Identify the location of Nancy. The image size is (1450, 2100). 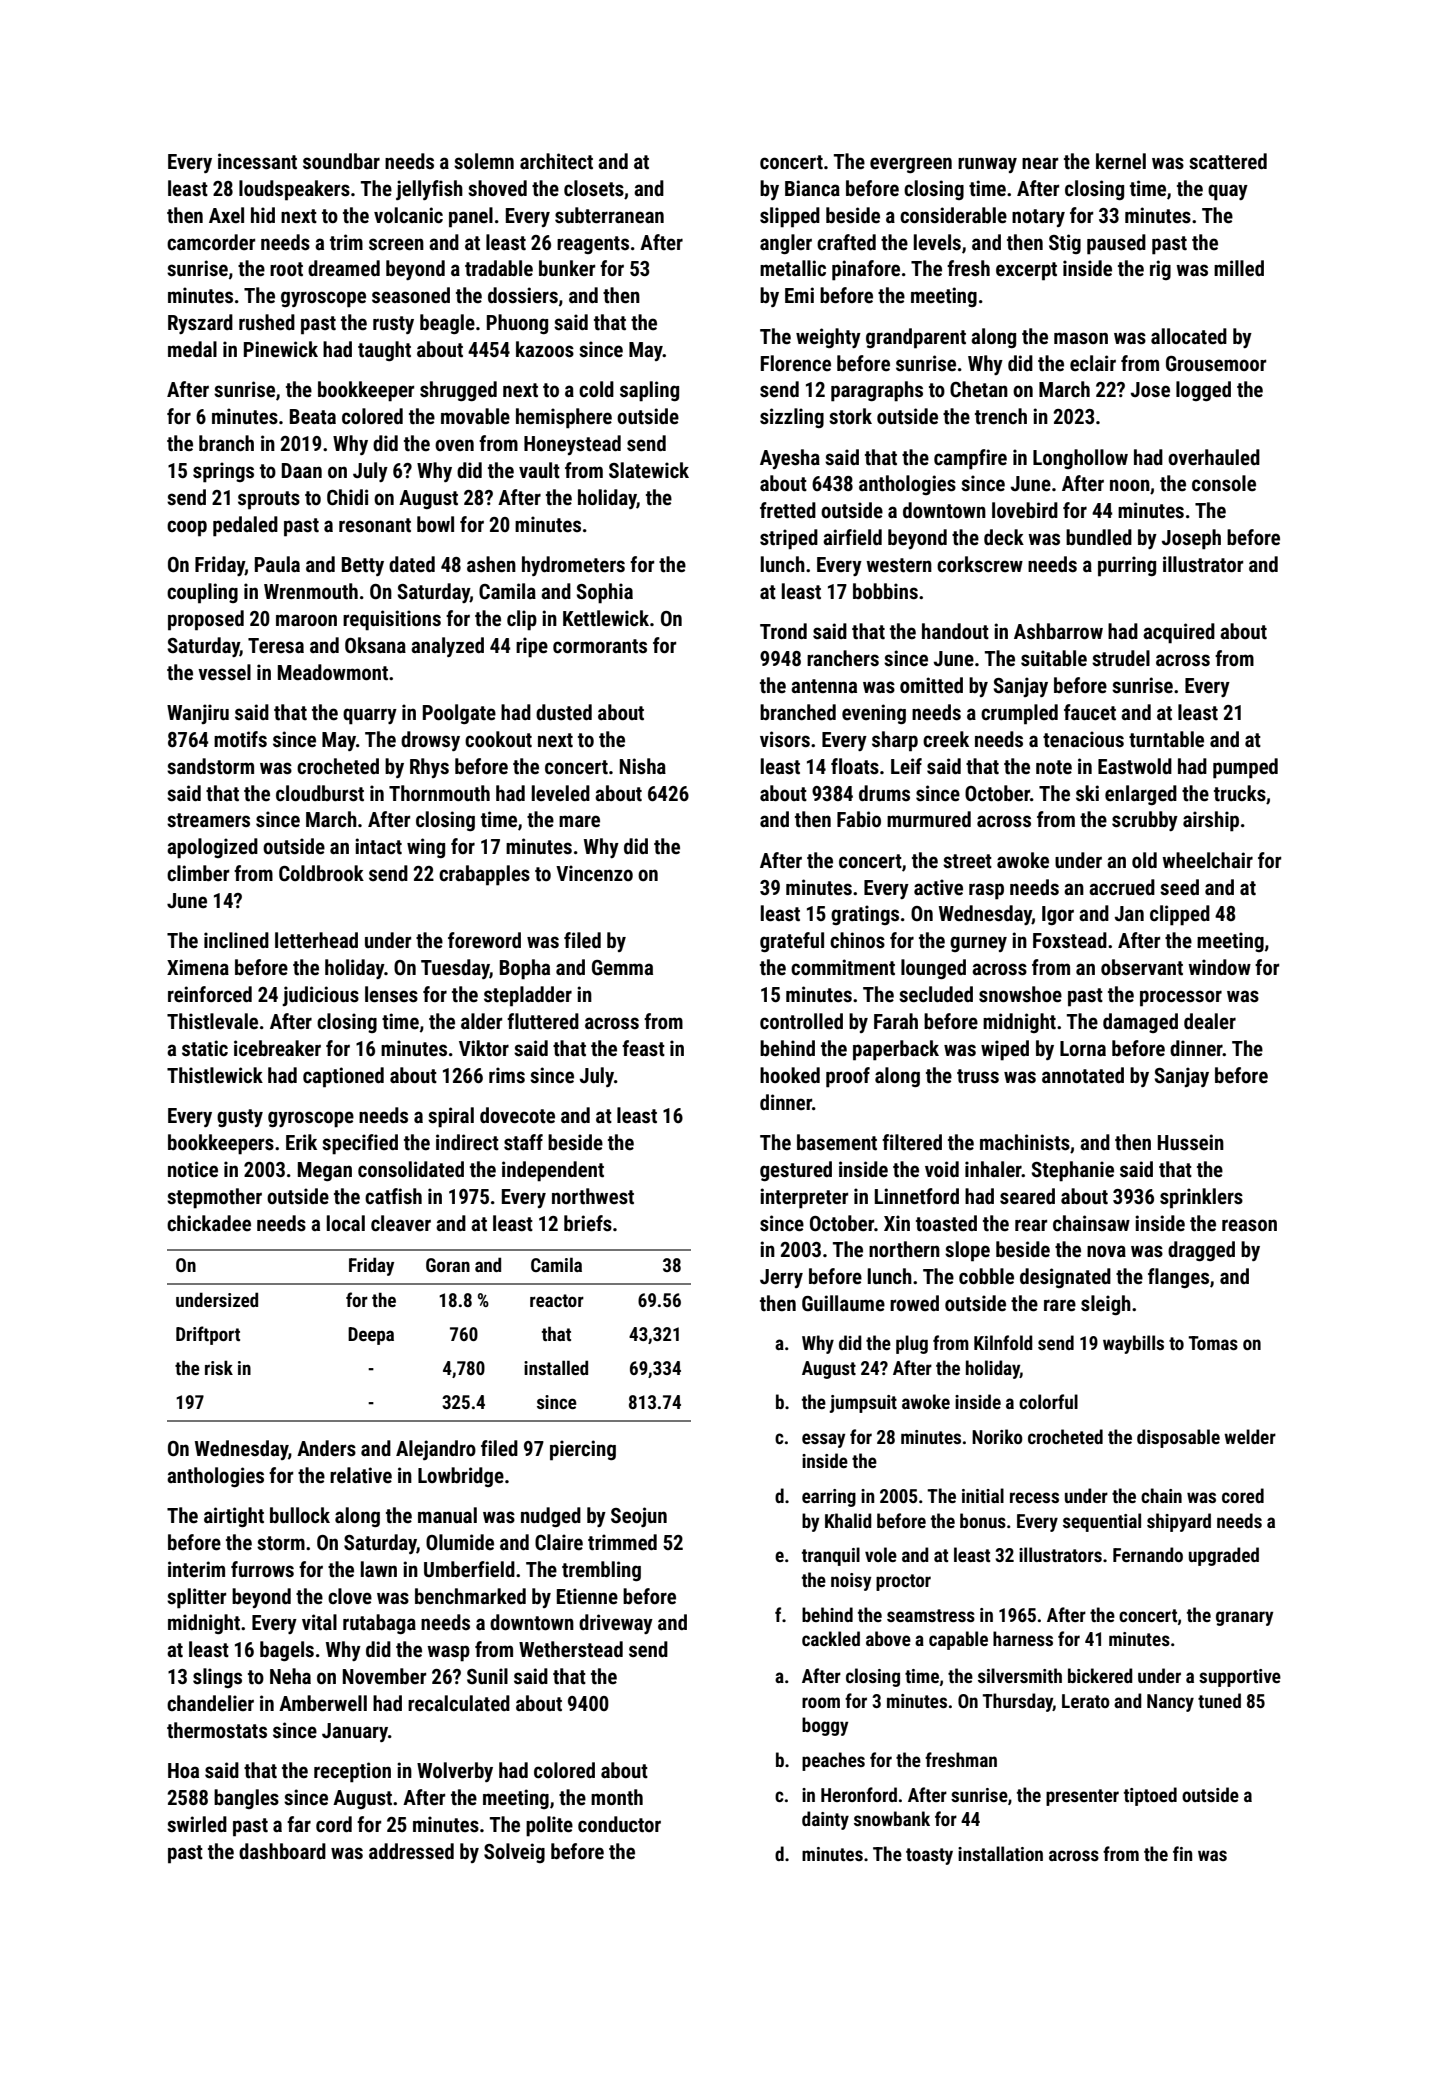
(1170, 1703).
